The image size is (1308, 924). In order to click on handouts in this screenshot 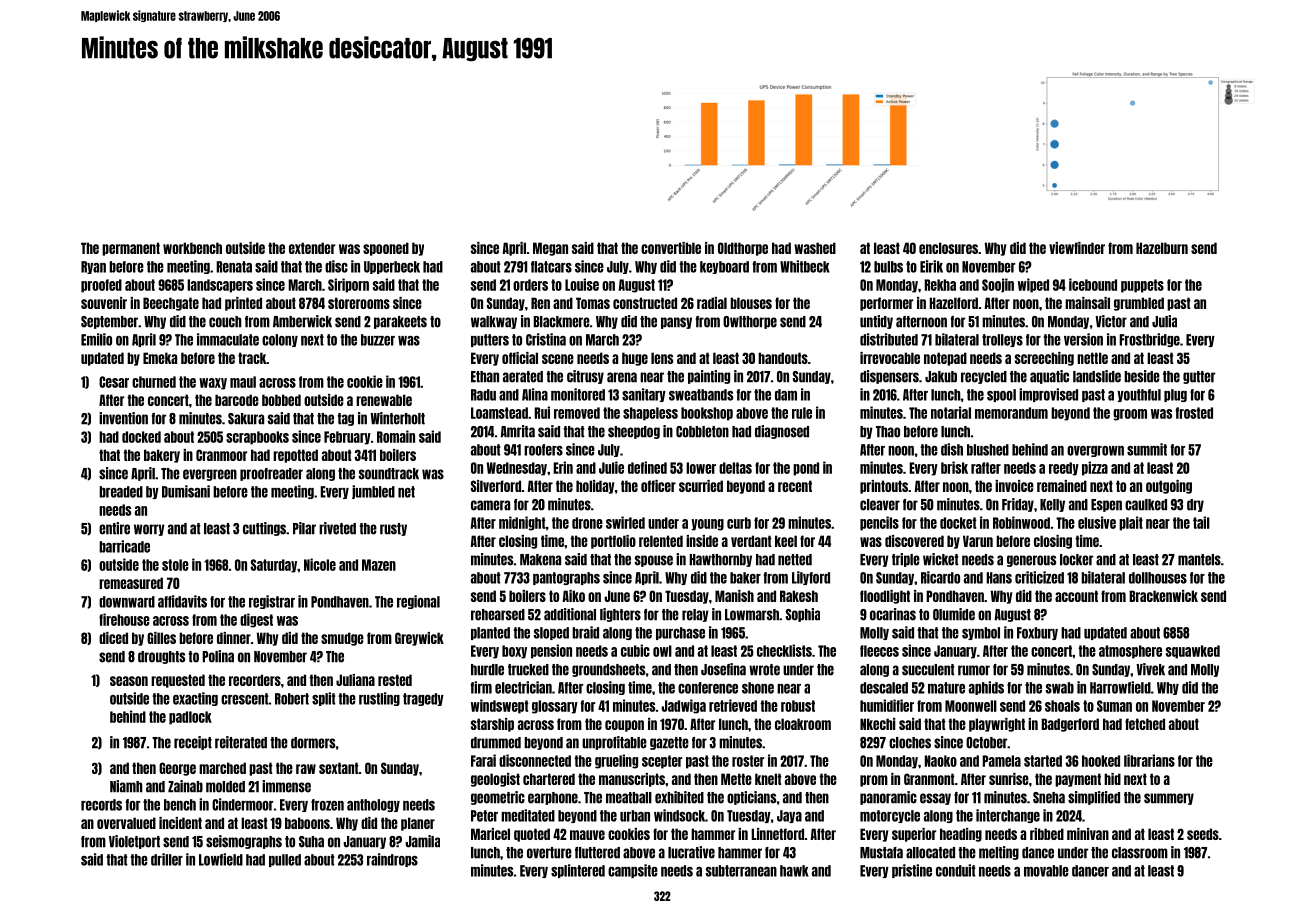, I will do `click(783, 358)`.
